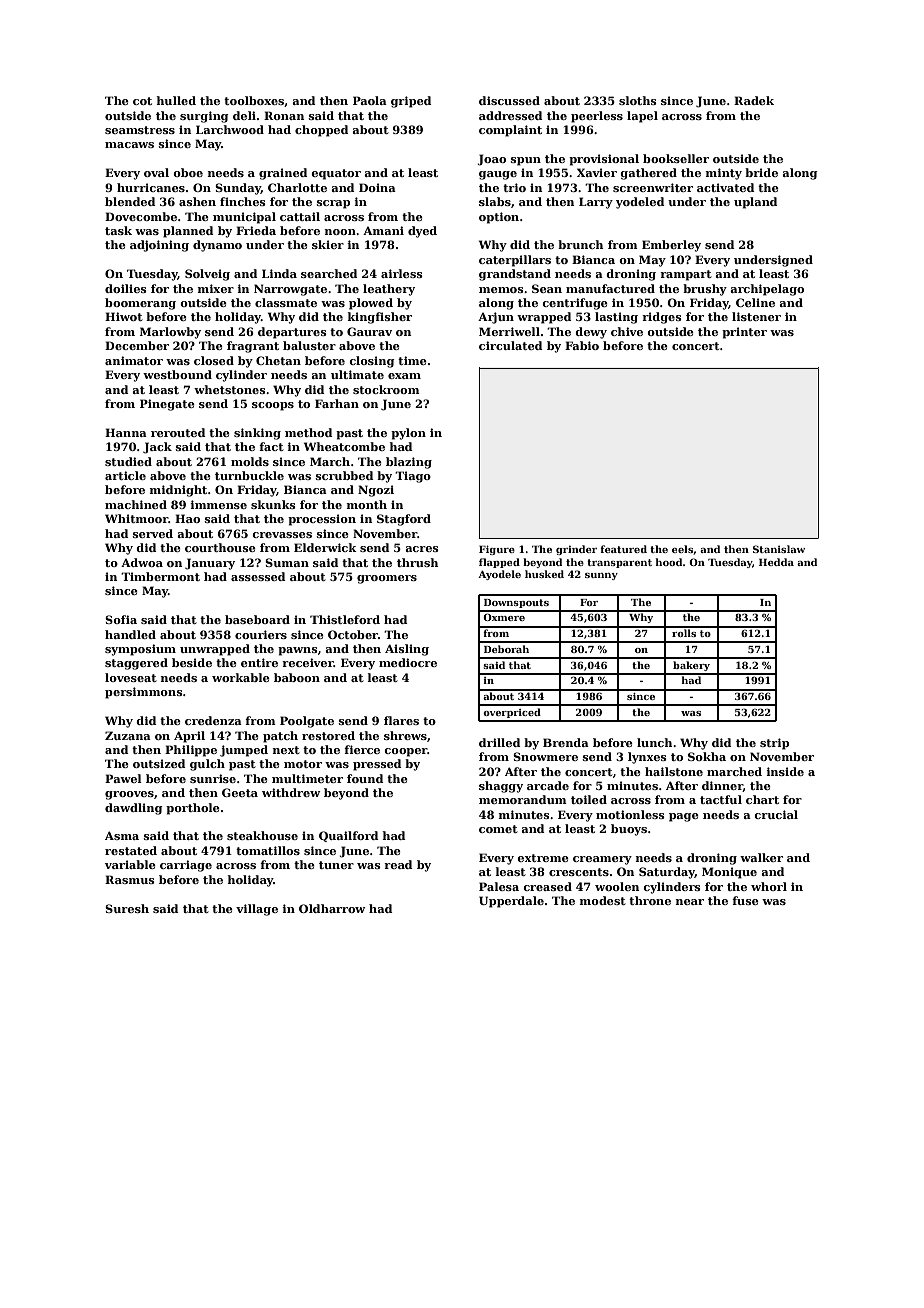 The height and width of the image is (1308, 924). Describe the element at coordinates (603, 900) in the image. I see `modest` at that location.
